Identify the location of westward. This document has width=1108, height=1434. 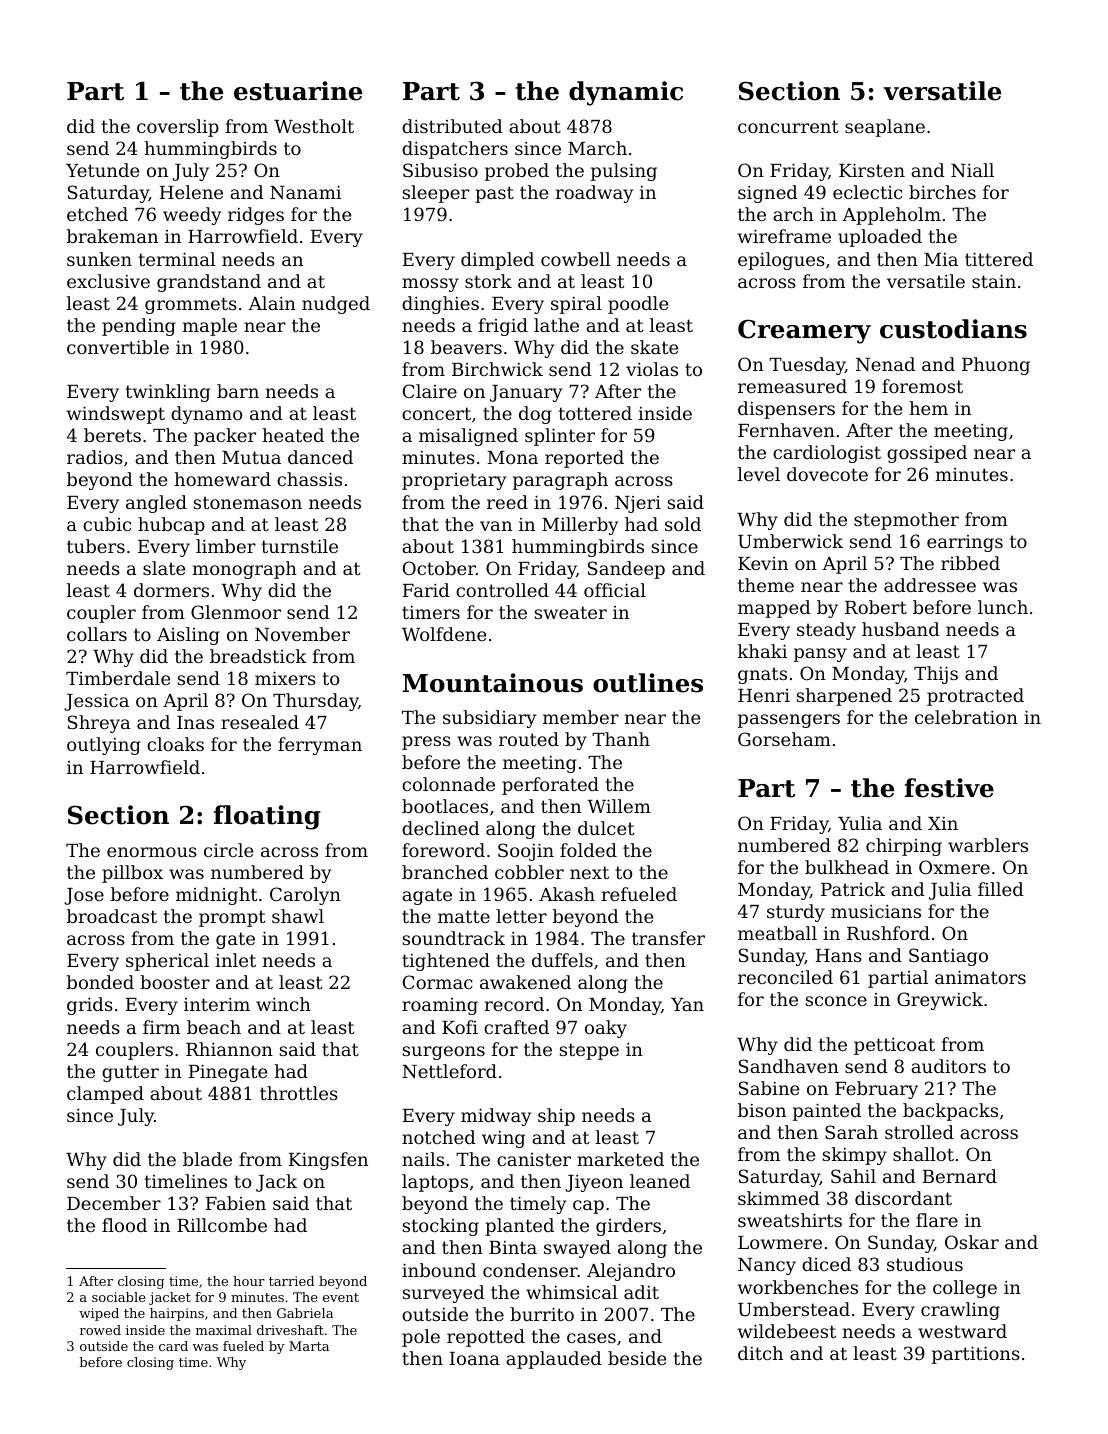
(962, 1331).
